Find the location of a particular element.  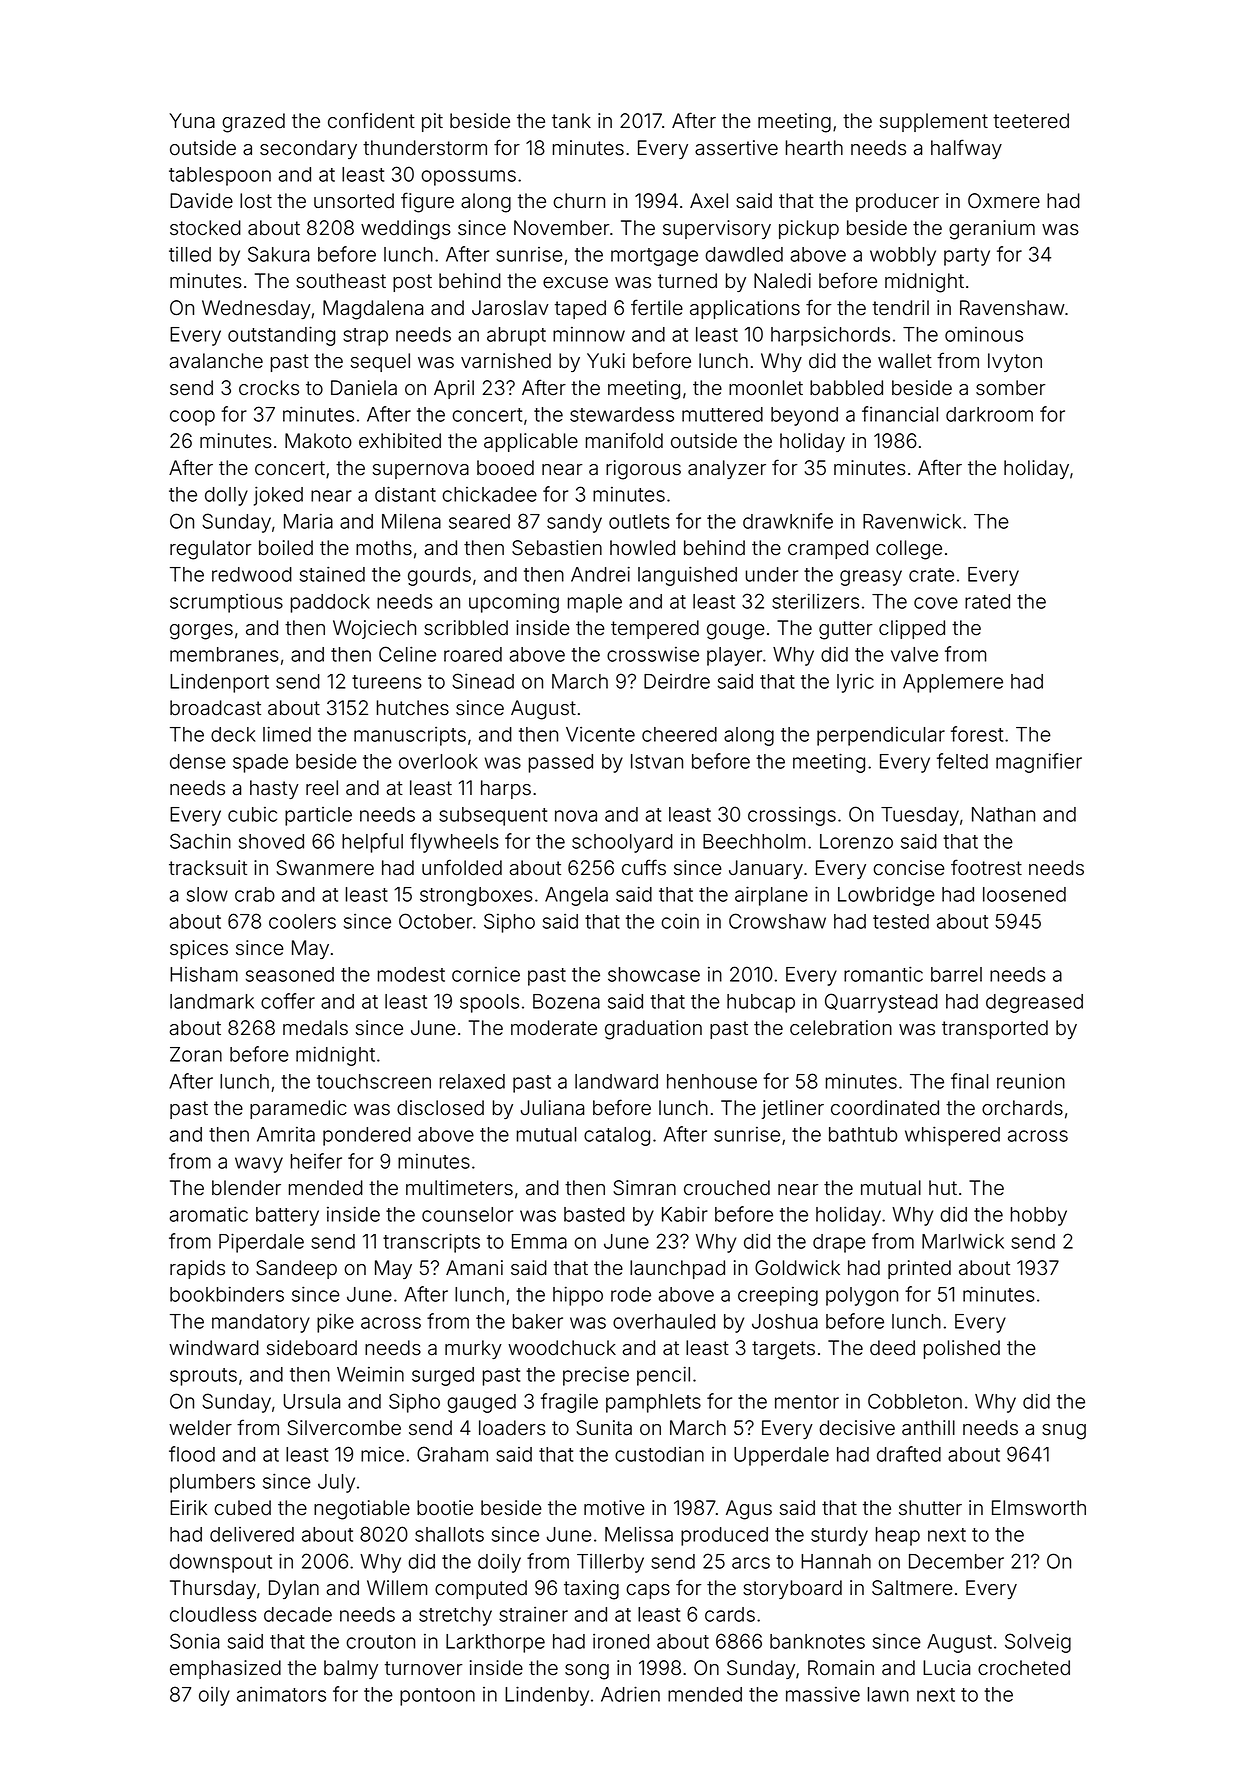

languished is located at coordinates (687, 576).
